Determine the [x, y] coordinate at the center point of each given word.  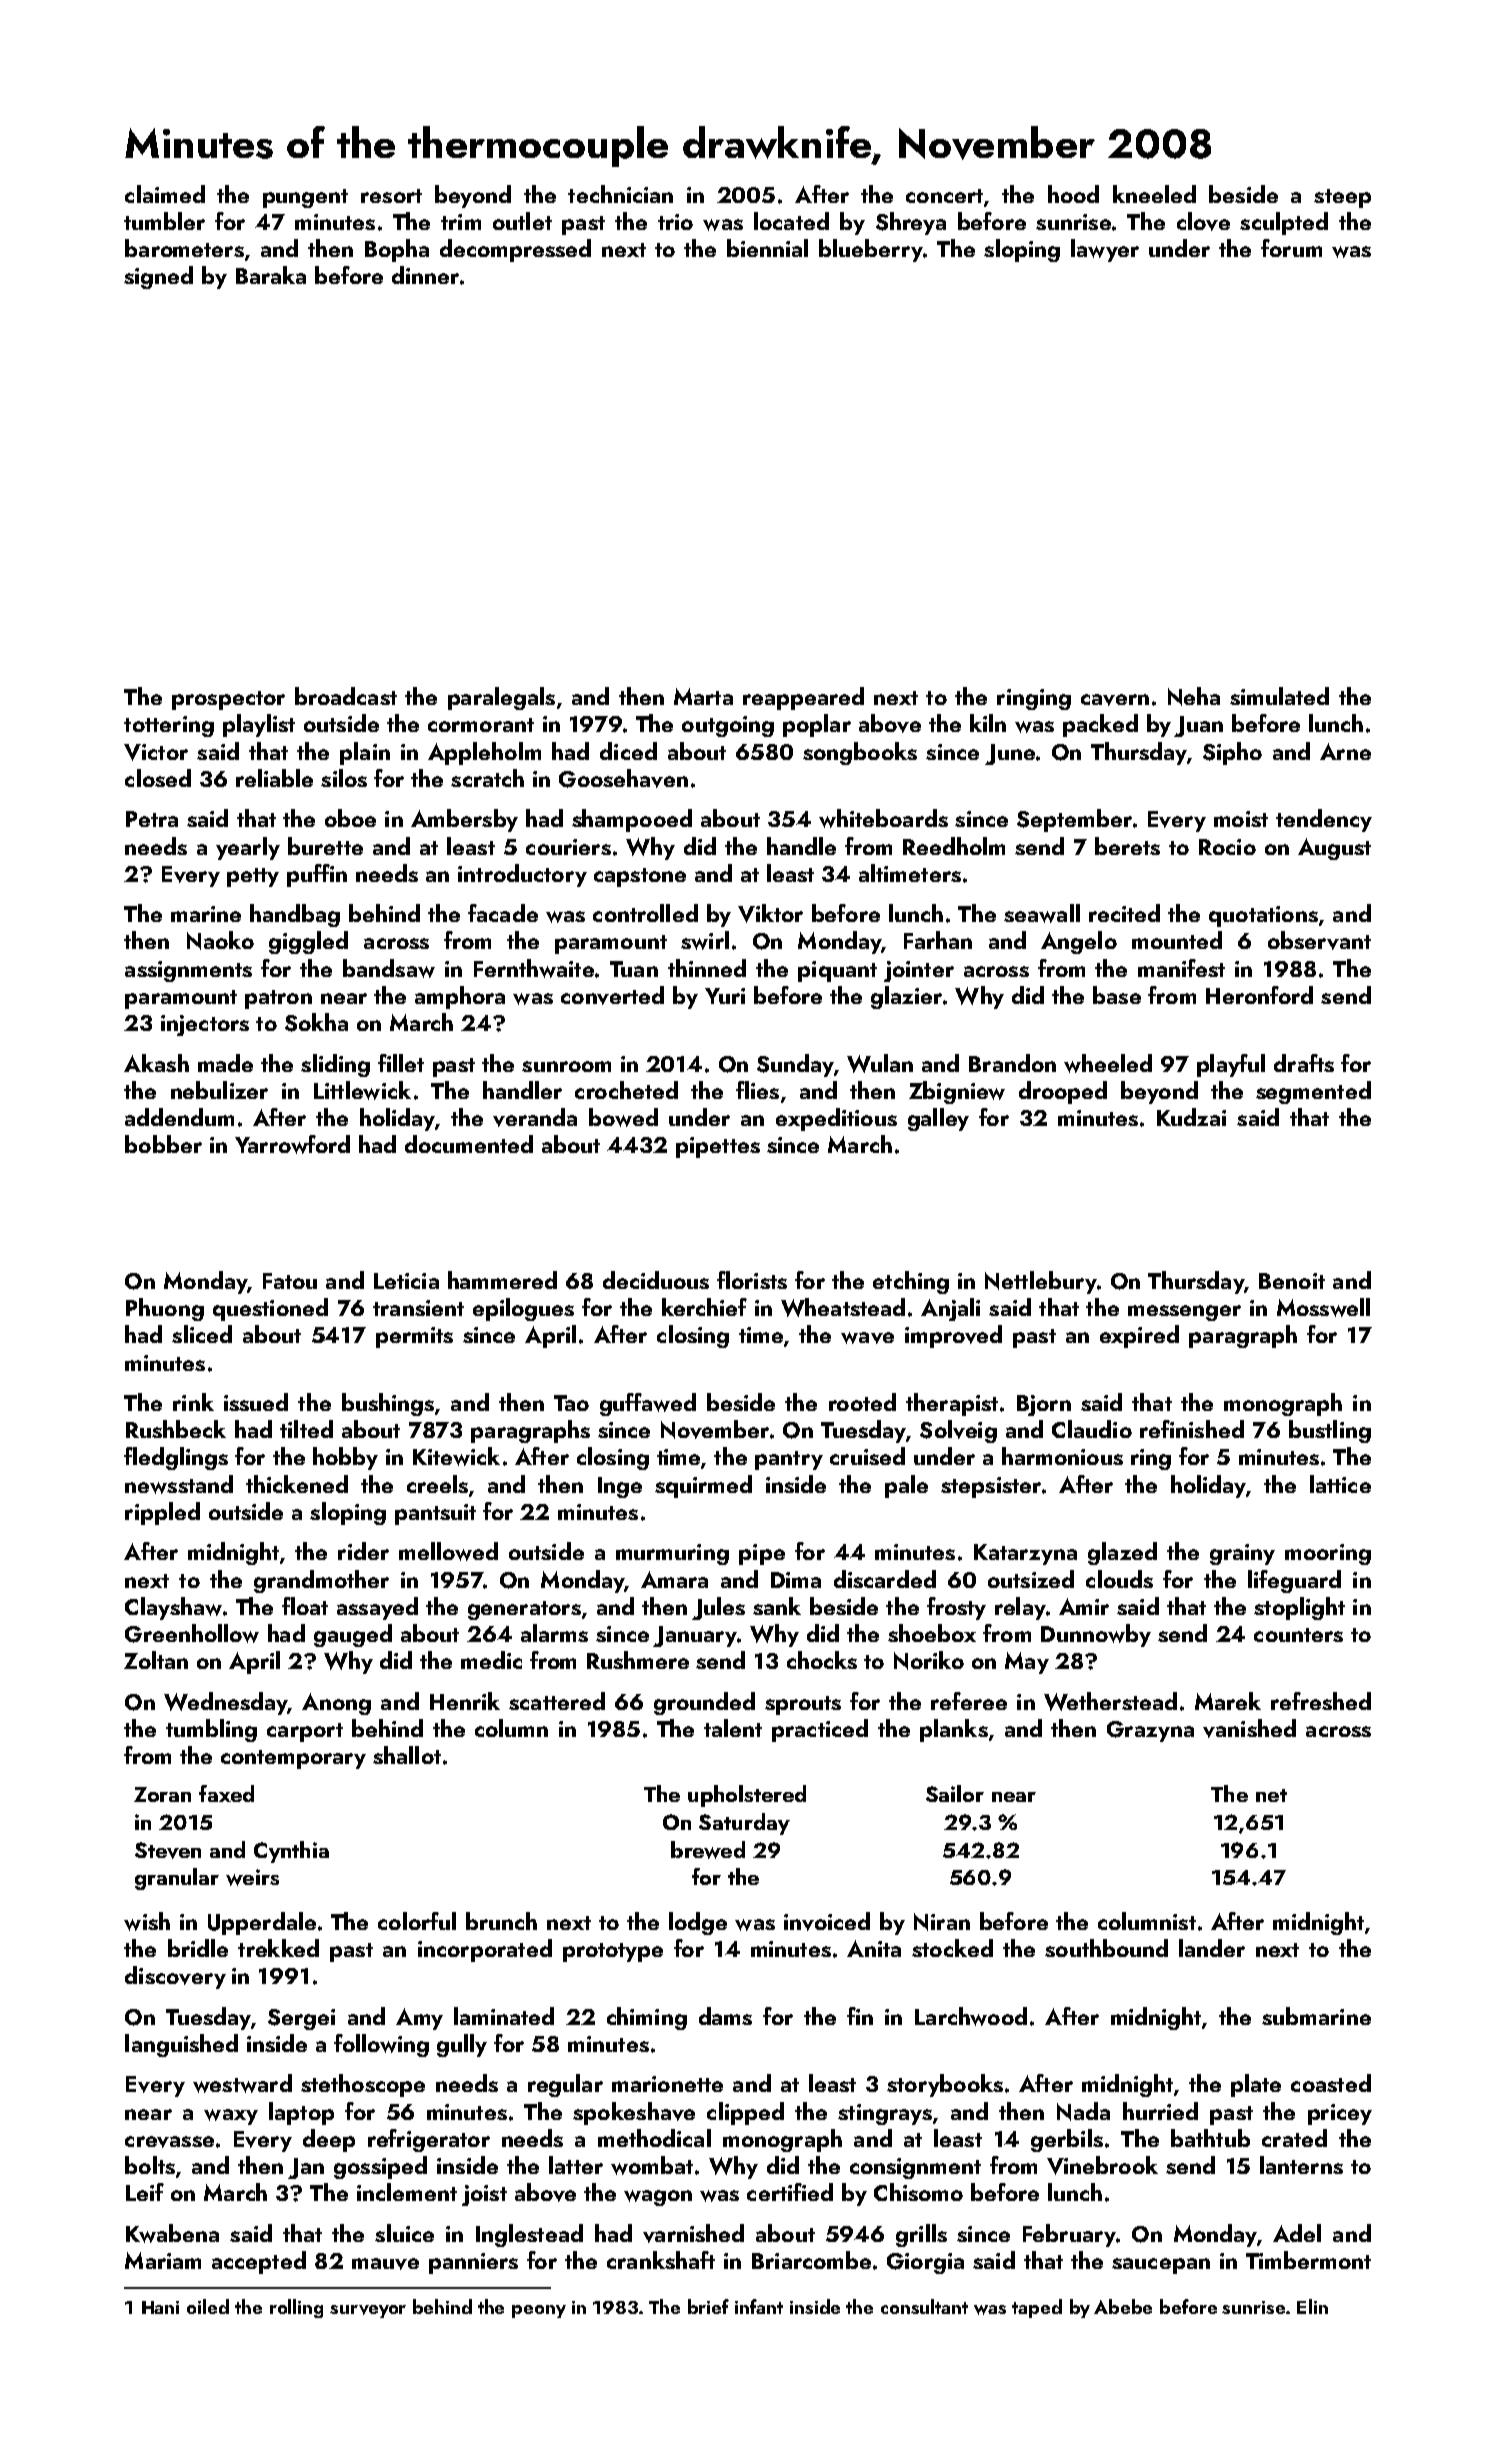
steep [1342, 198]
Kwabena [172, 2233]
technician [620, 194]
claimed [165, 194]
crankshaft [661, 2260]
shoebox [932, 1633]
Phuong [165, 1309]
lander [1212, 1948]
